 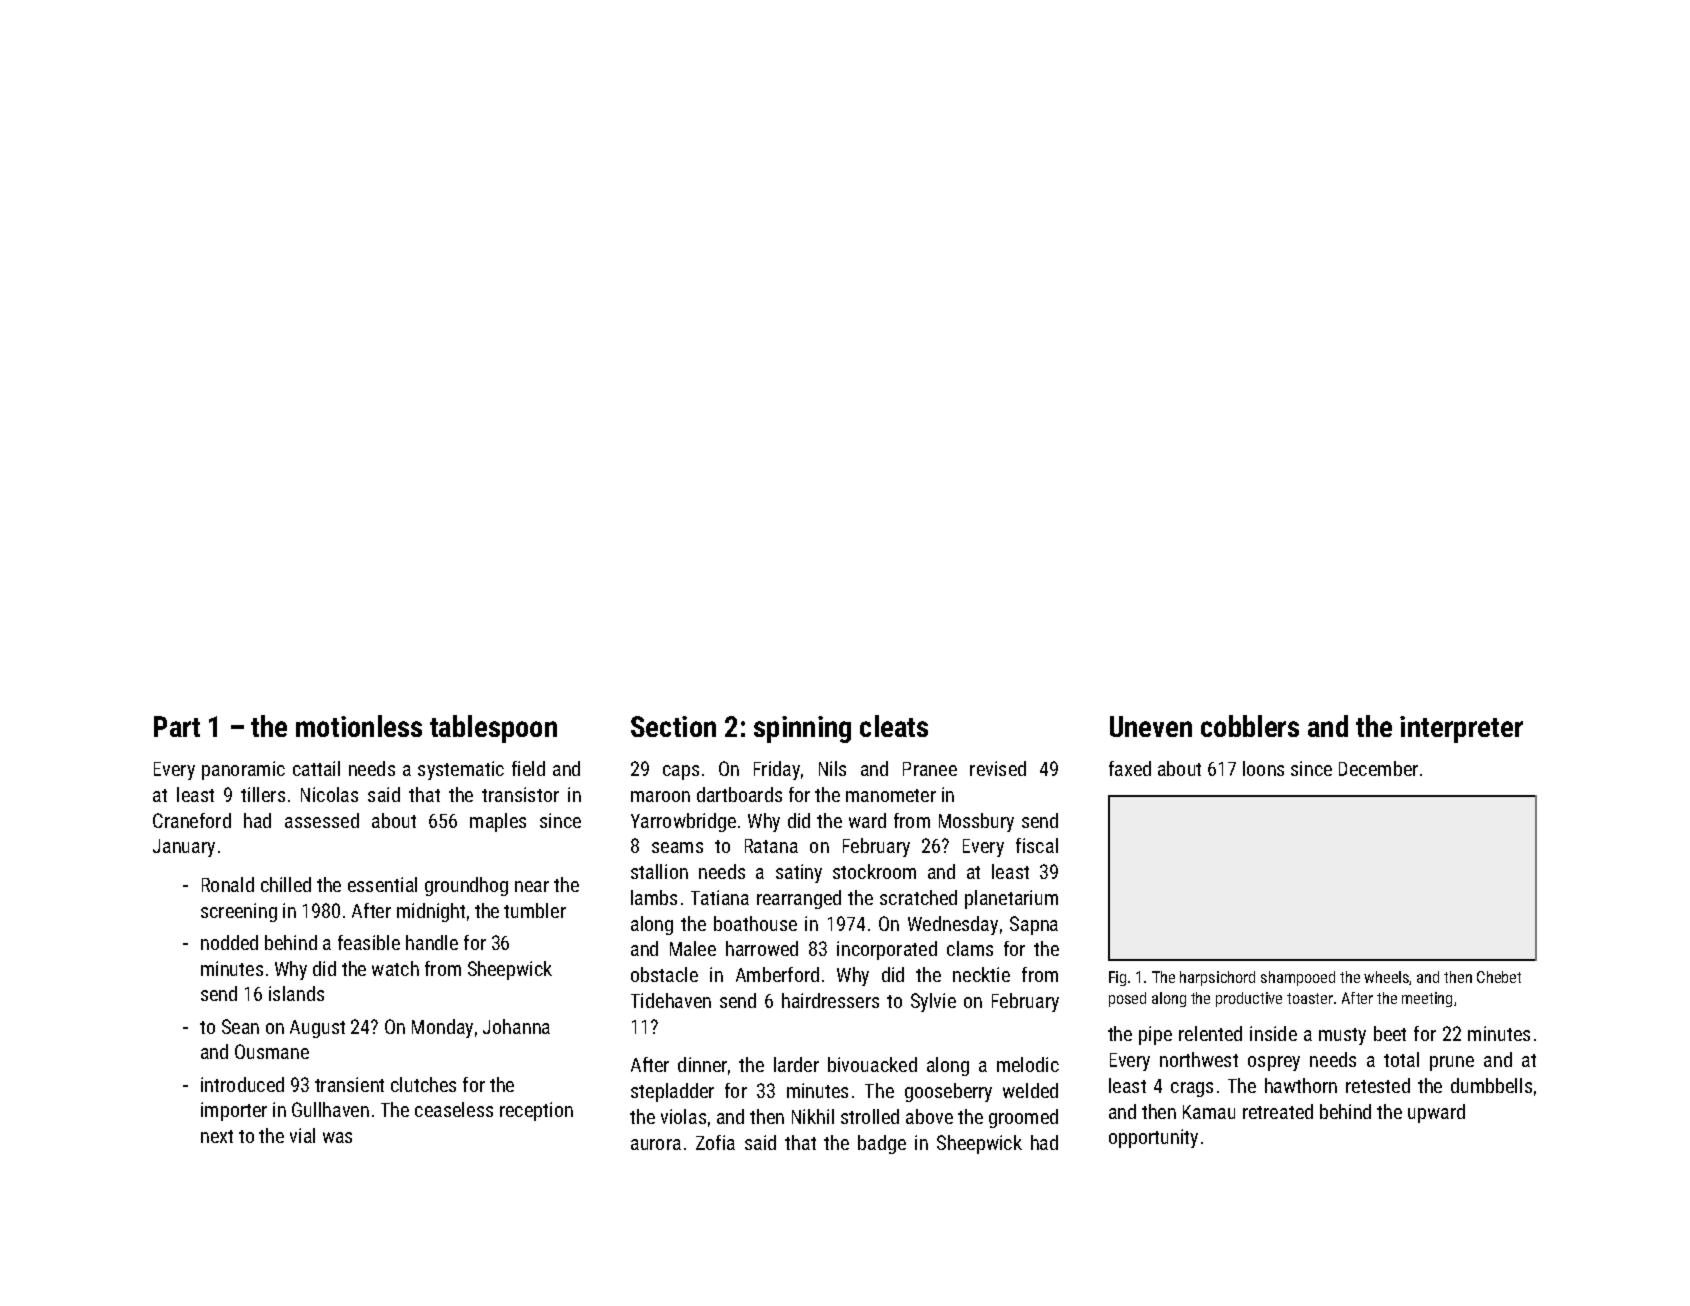 I want to click on next, so click(x=217, y=1136).
